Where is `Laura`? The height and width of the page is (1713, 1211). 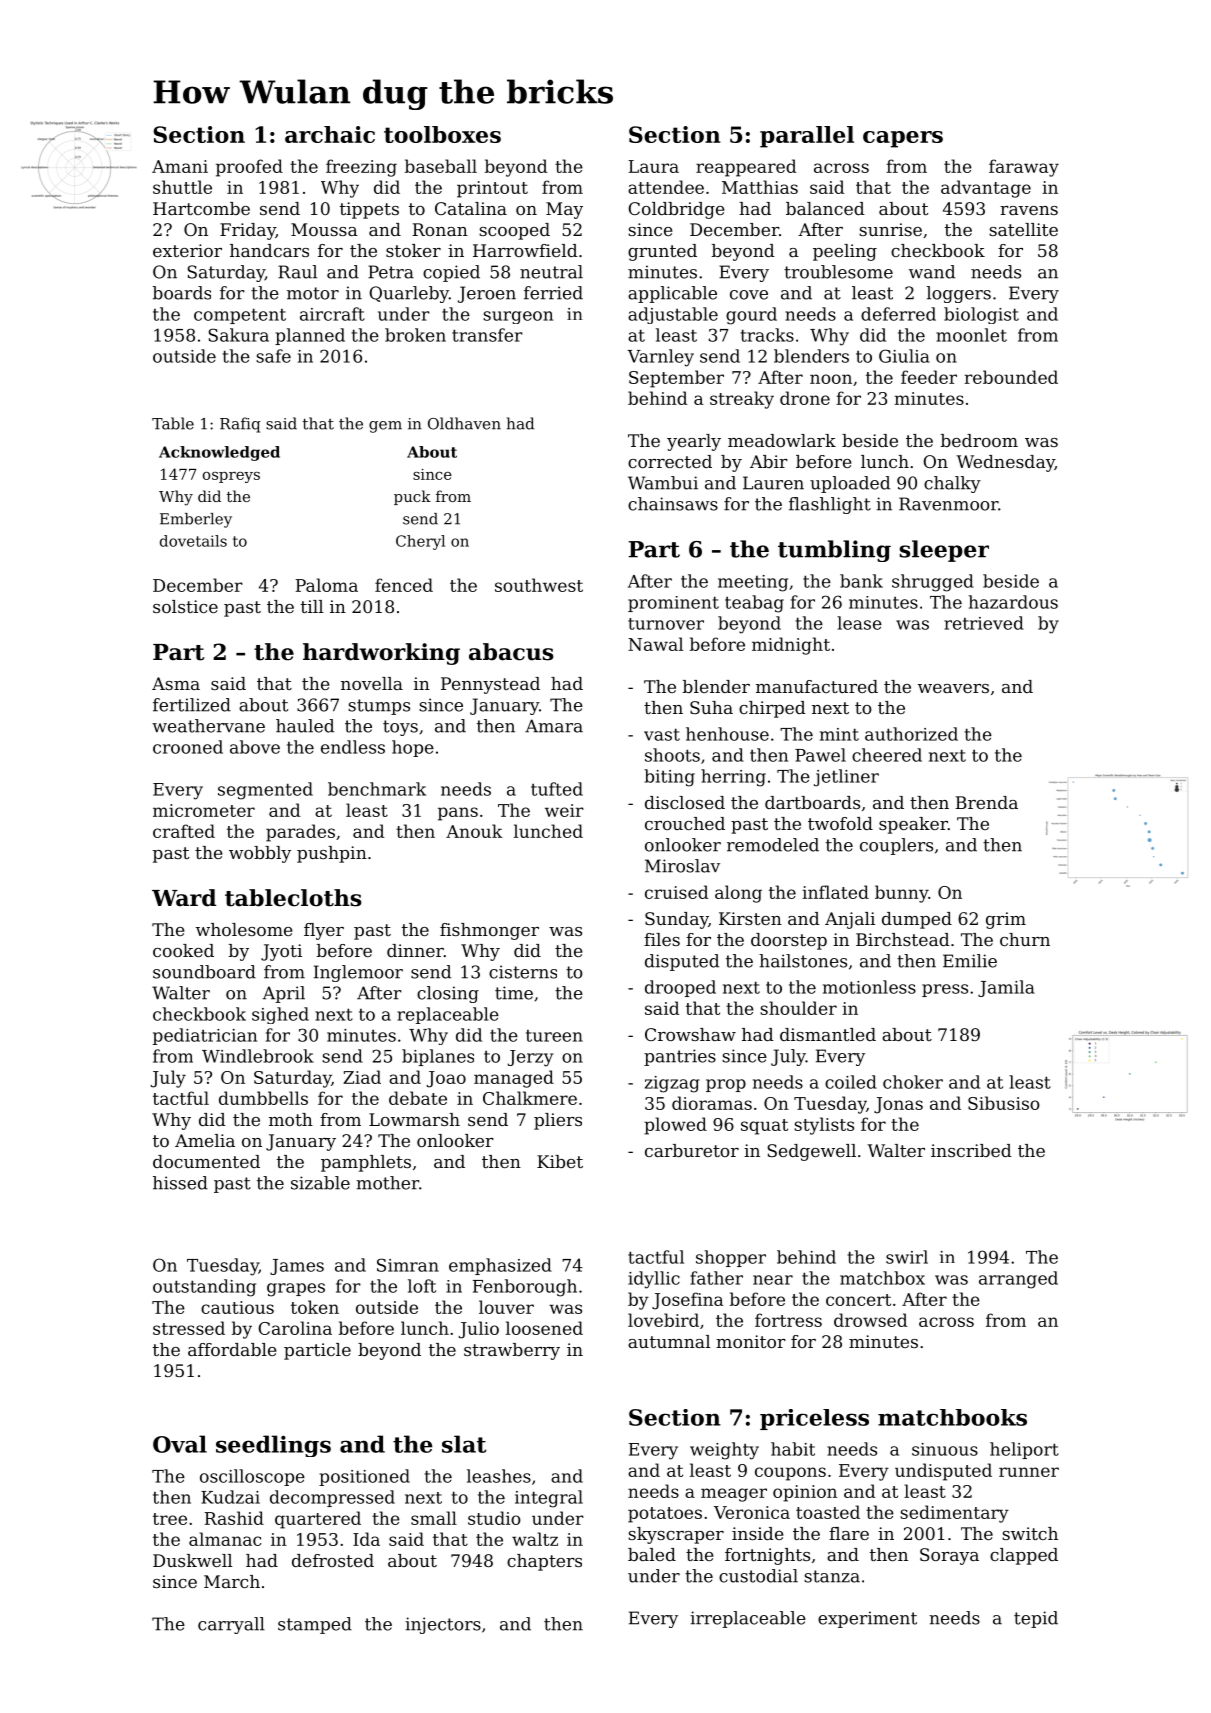
Laura is located at coordinates (653, 166).
